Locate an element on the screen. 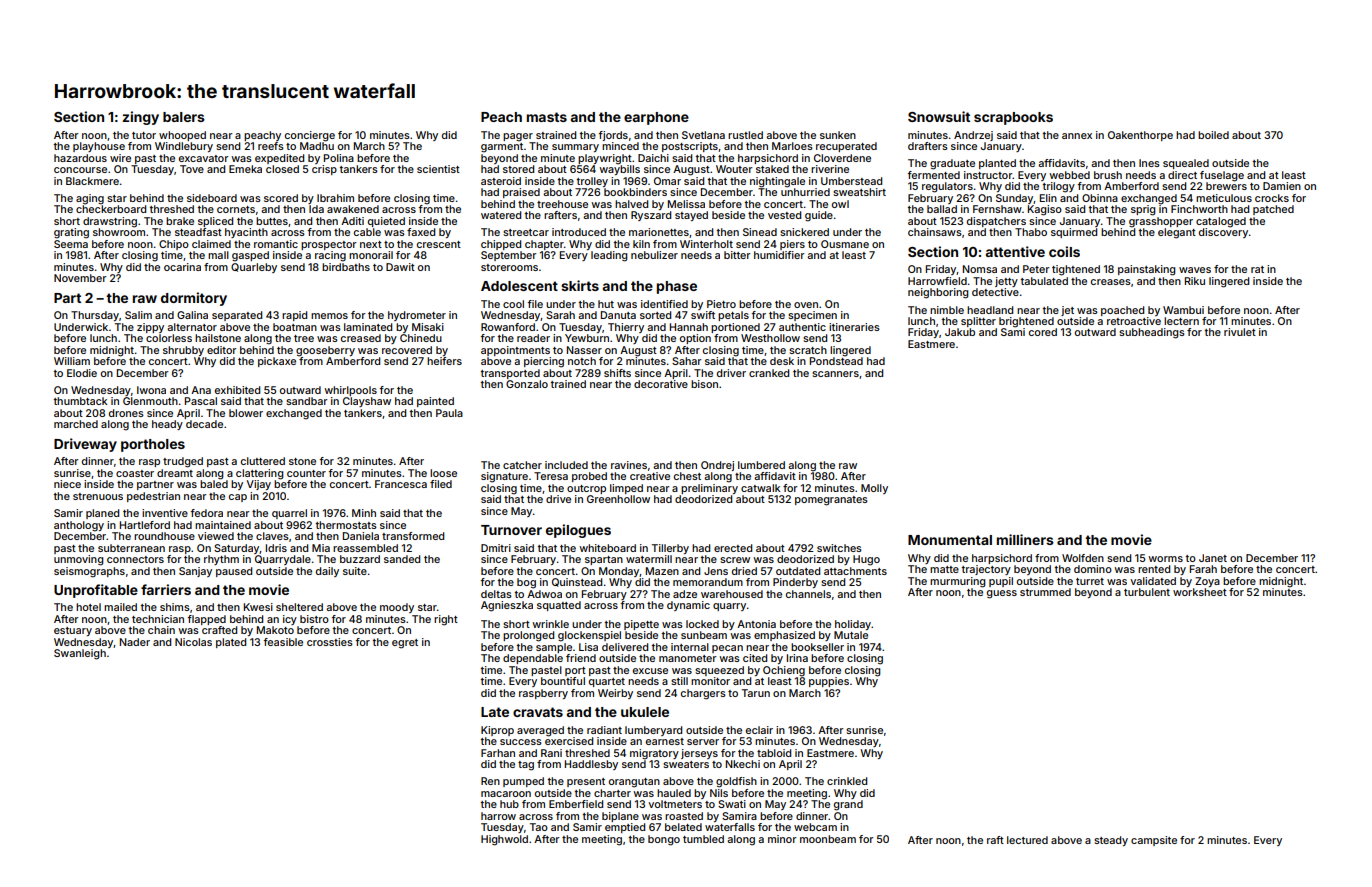 Image resolution: width=1372 pixels, height=887 pixels. William is located at coordinates (72, 361).
